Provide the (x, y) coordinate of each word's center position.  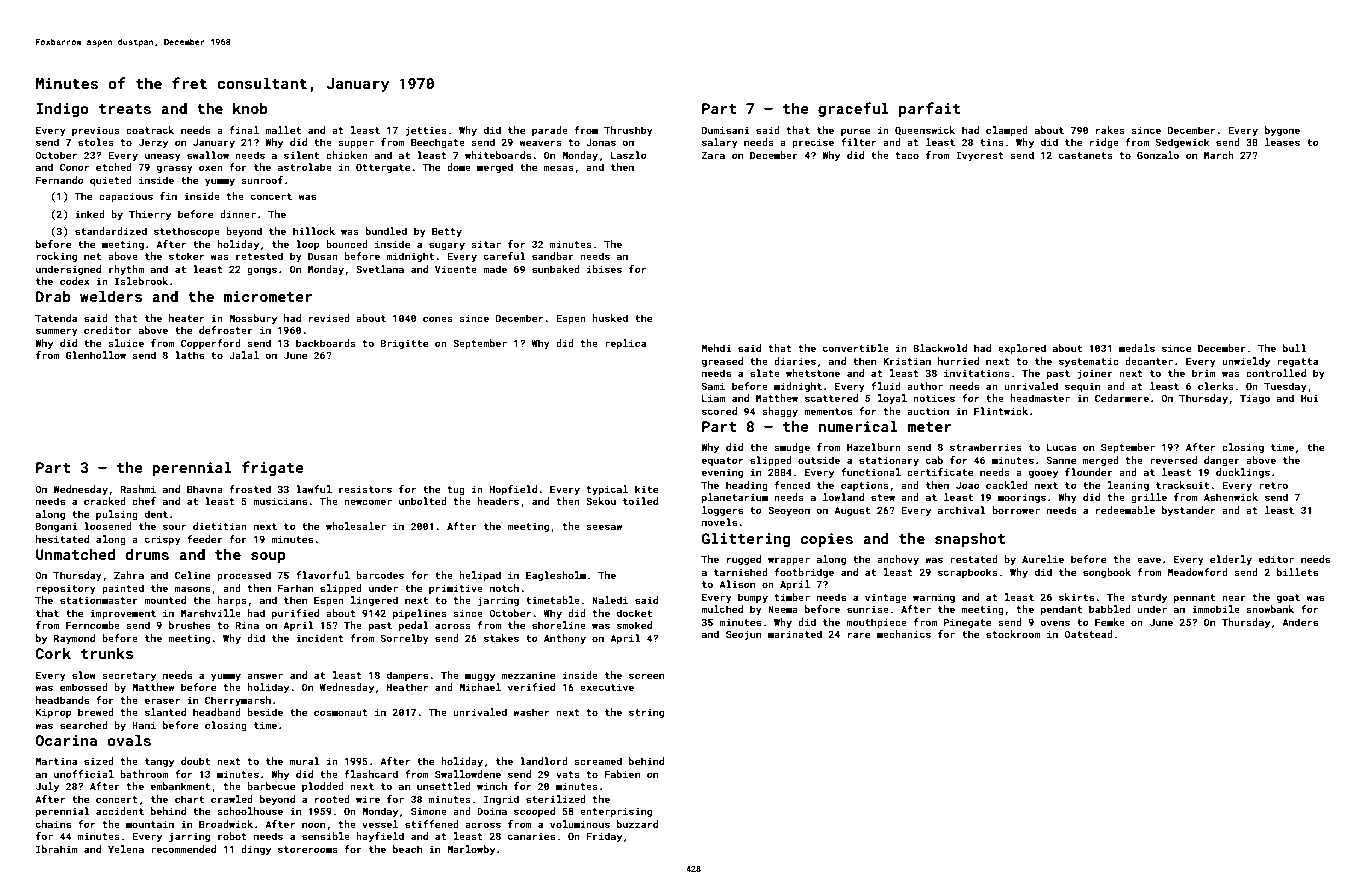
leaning (1128, 486)
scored (719, 411)
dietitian (220, 526)
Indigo (62, 110)
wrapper (789, 561)
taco (907, 155)
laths (189, 355)
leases (1282, 142)
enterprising (616, 812)
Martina (56, 761)
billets (1297, 572)
